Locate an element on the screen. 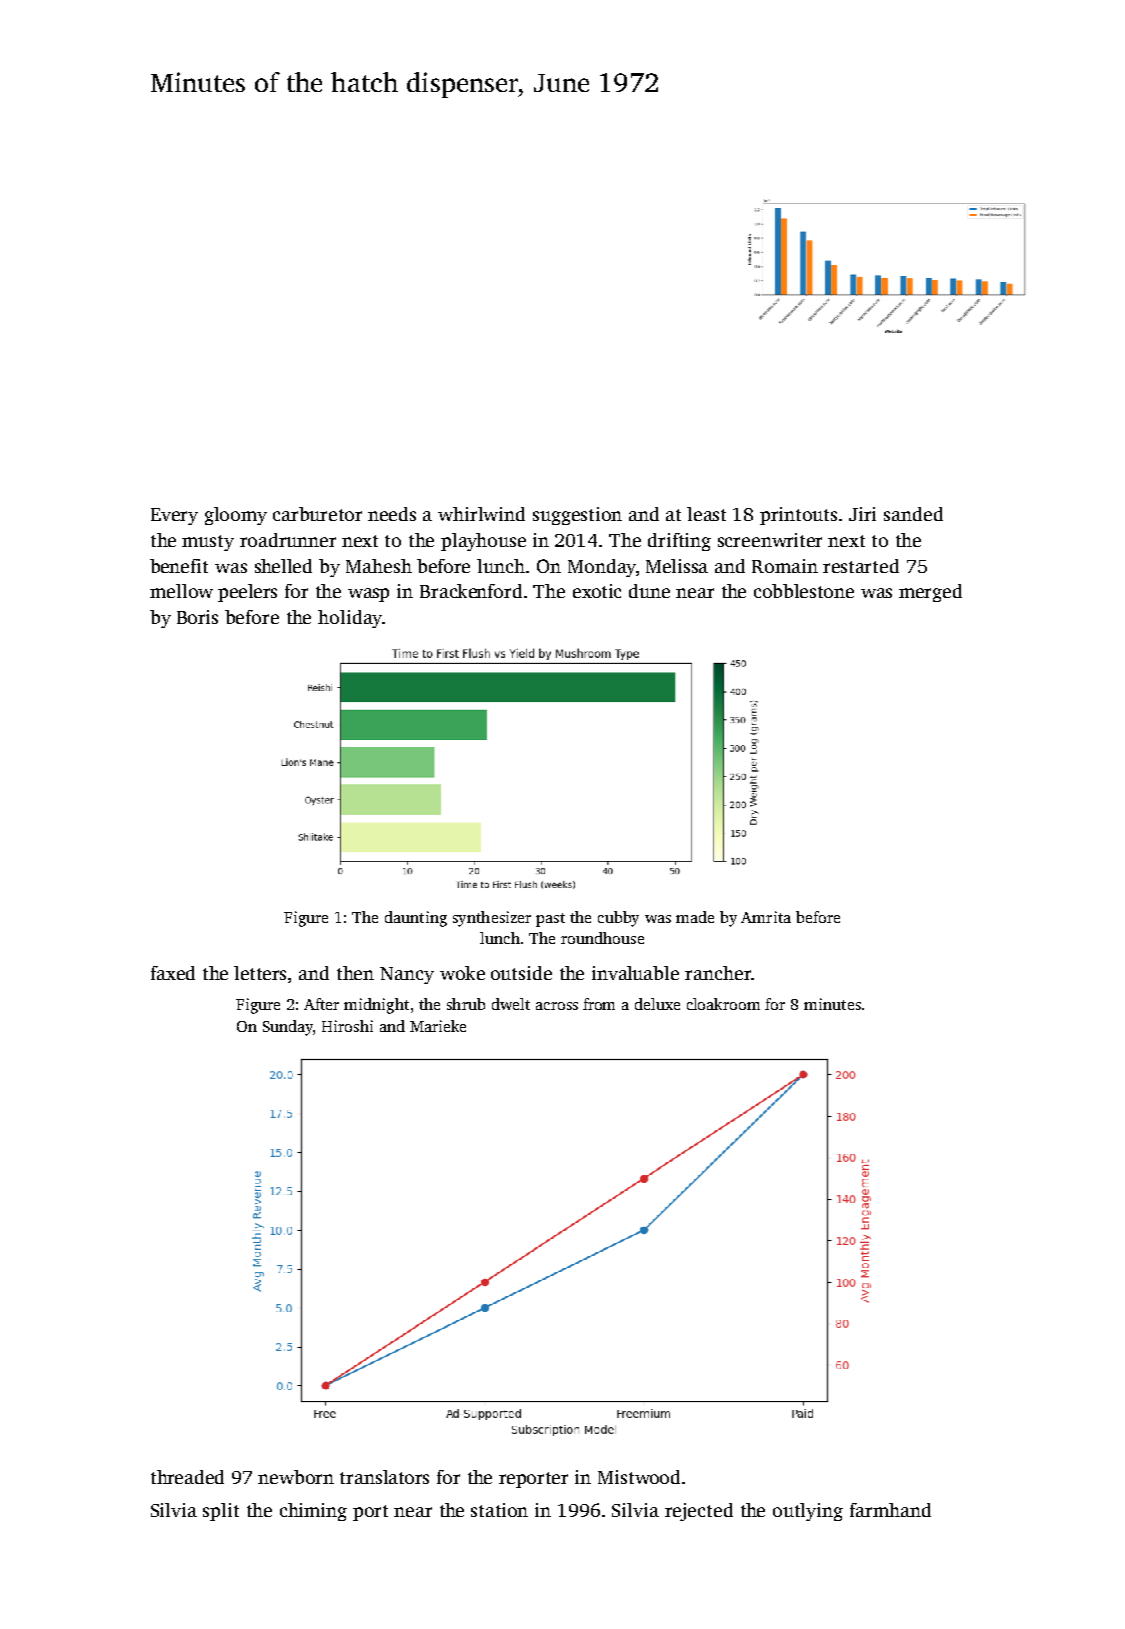 This screenshot has width=1125, height=1629. suggestion is located at coordinates (577, 516).
